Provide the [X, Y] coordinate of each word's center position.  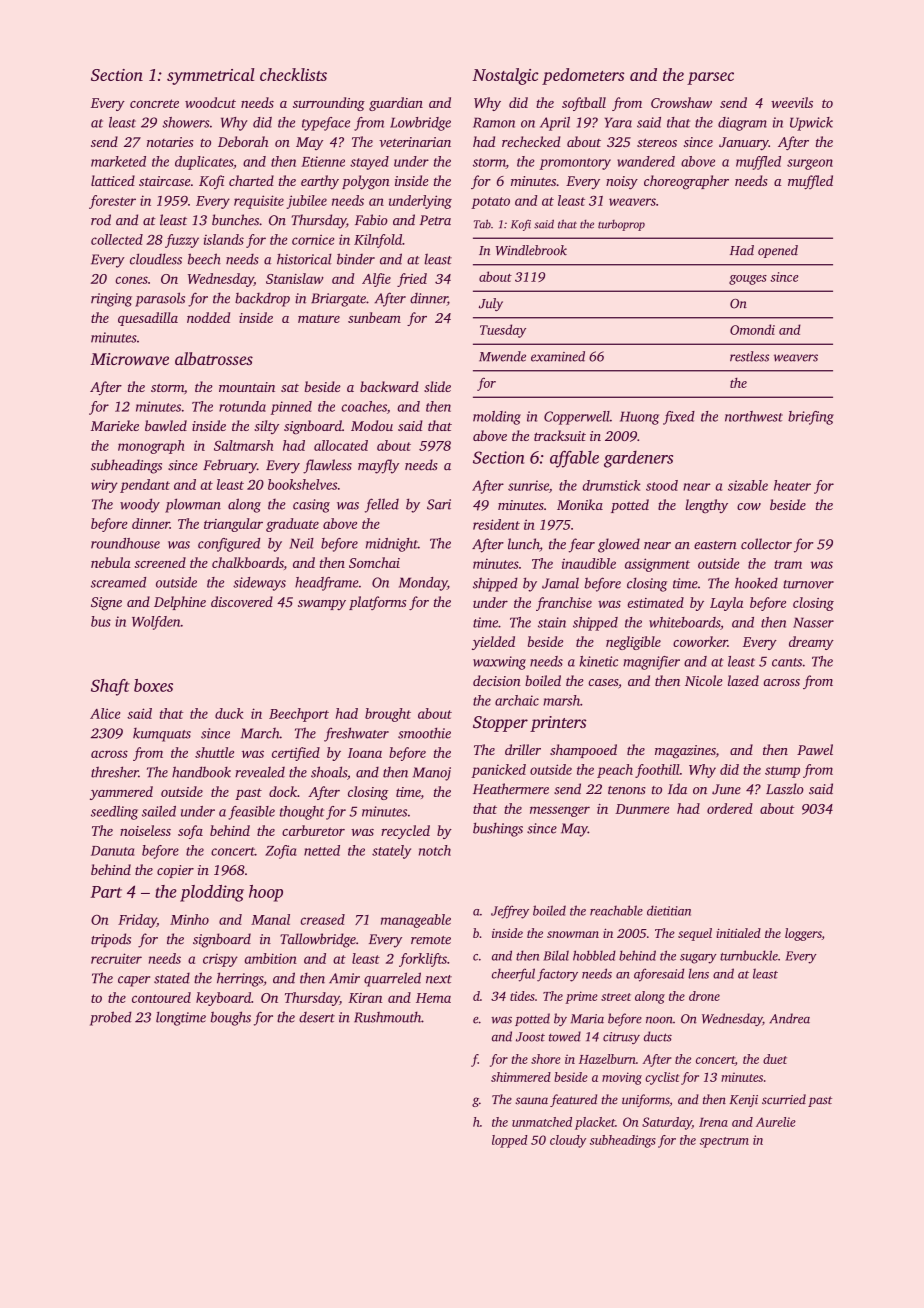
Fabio [371, 220]
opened [778, 251]
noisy [622, 182]
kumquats [162, 735]
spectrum [724, 1142]
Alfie [376, 280]
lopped [510, 1141]
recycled [405, 832]
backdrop [262, 300]
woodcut [210, 102]
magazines [685, 752]
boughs [230, 1018]
